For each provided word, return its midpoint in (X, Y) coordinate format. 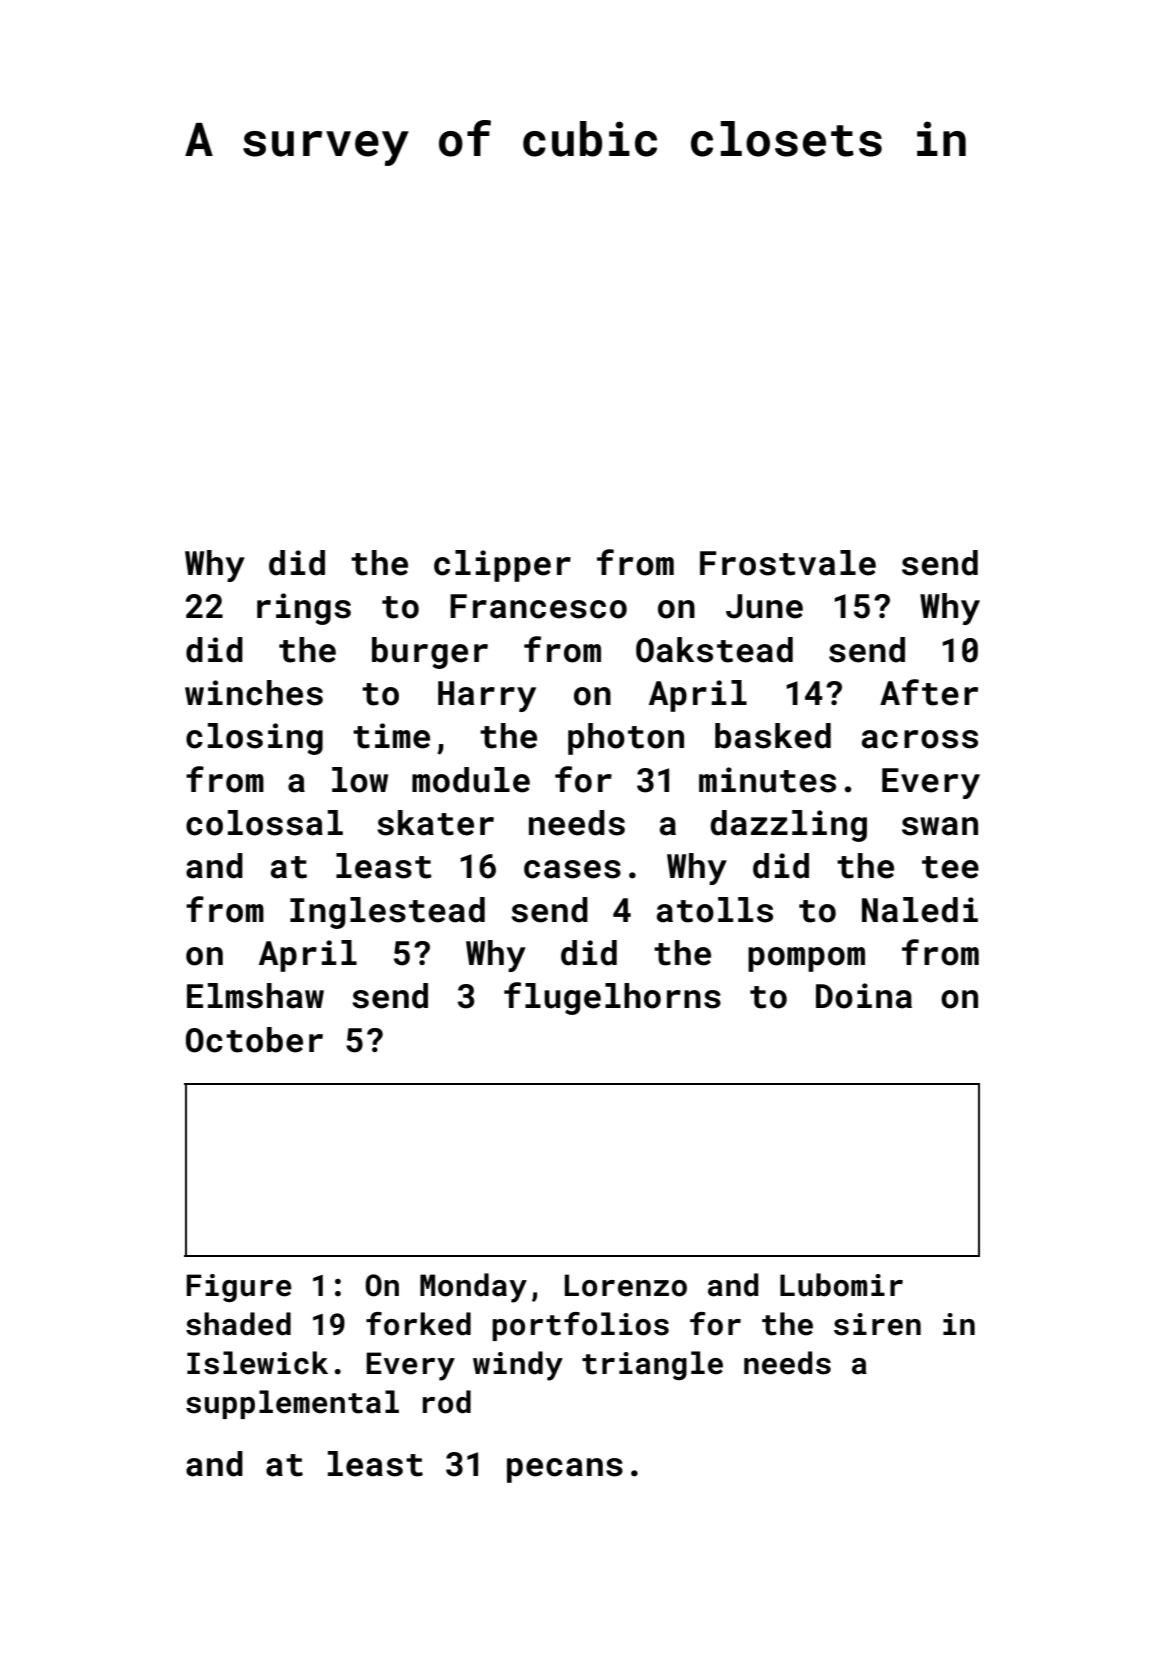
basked (773, 736)
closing (254, 739)
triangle (652, 1365)
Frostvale (788, 563)
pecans (565, 1470)
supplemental (292, 1404)
